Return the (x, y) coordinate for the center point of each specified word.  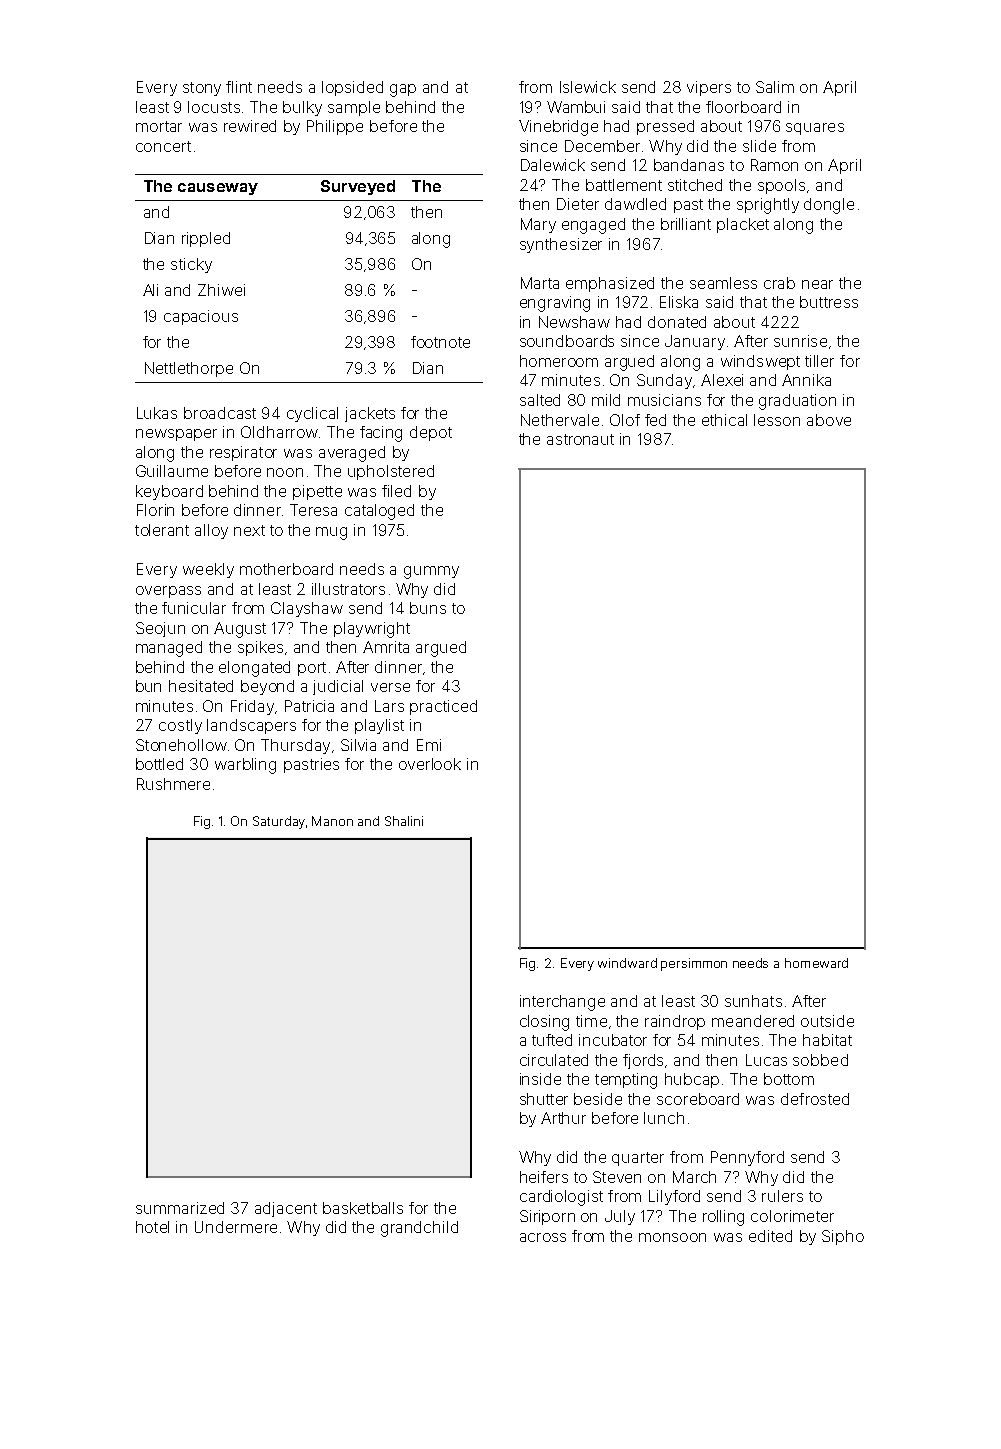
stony (202, 89)
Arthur (563, 1118)
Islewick (588, 87)
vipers (709, 88)
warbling (245, 766)
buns (428, 608)
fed (655, 420)
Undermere (236, 1227)
